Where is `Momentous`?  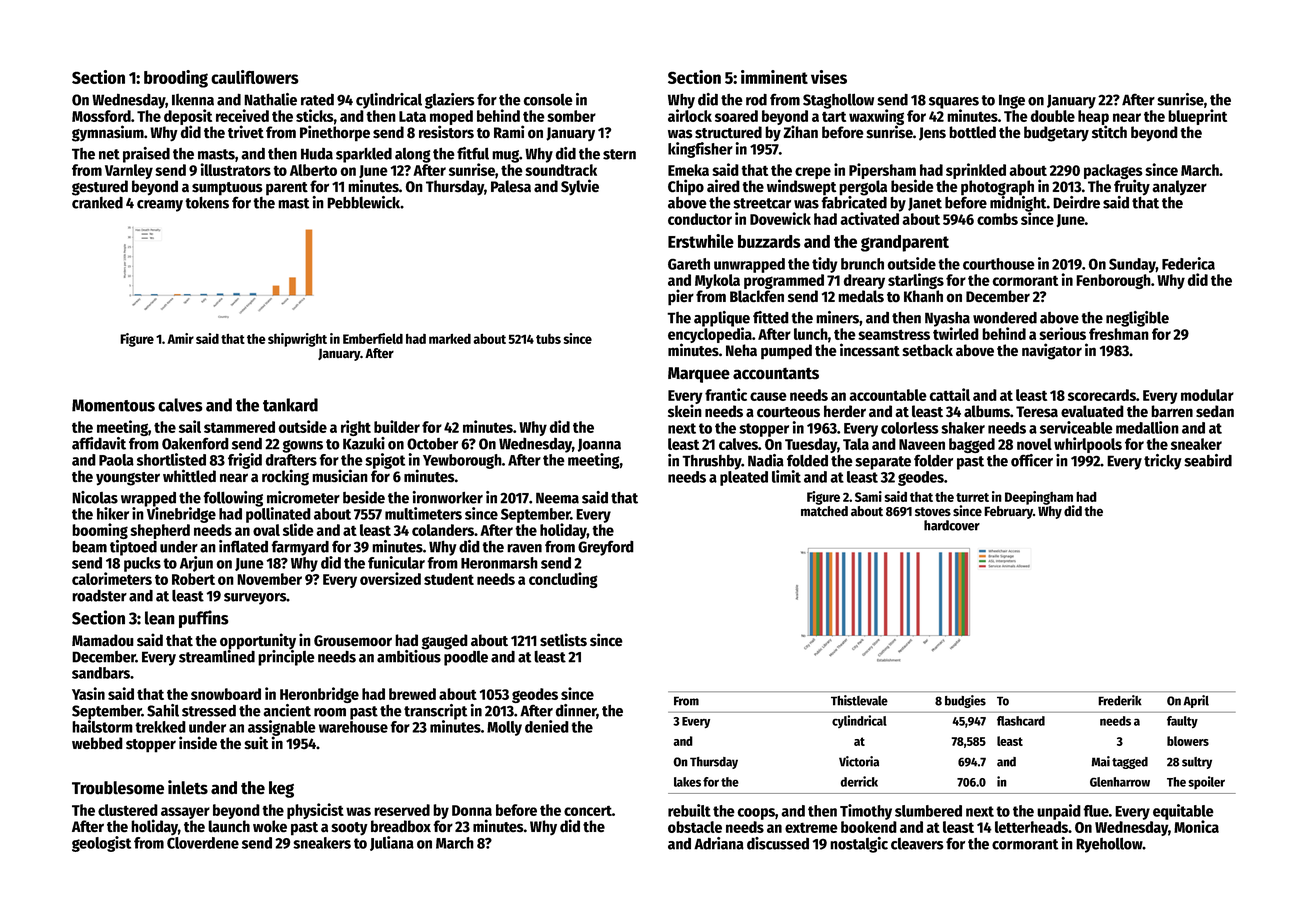
Momentous is located at coordinates (113, 405).
